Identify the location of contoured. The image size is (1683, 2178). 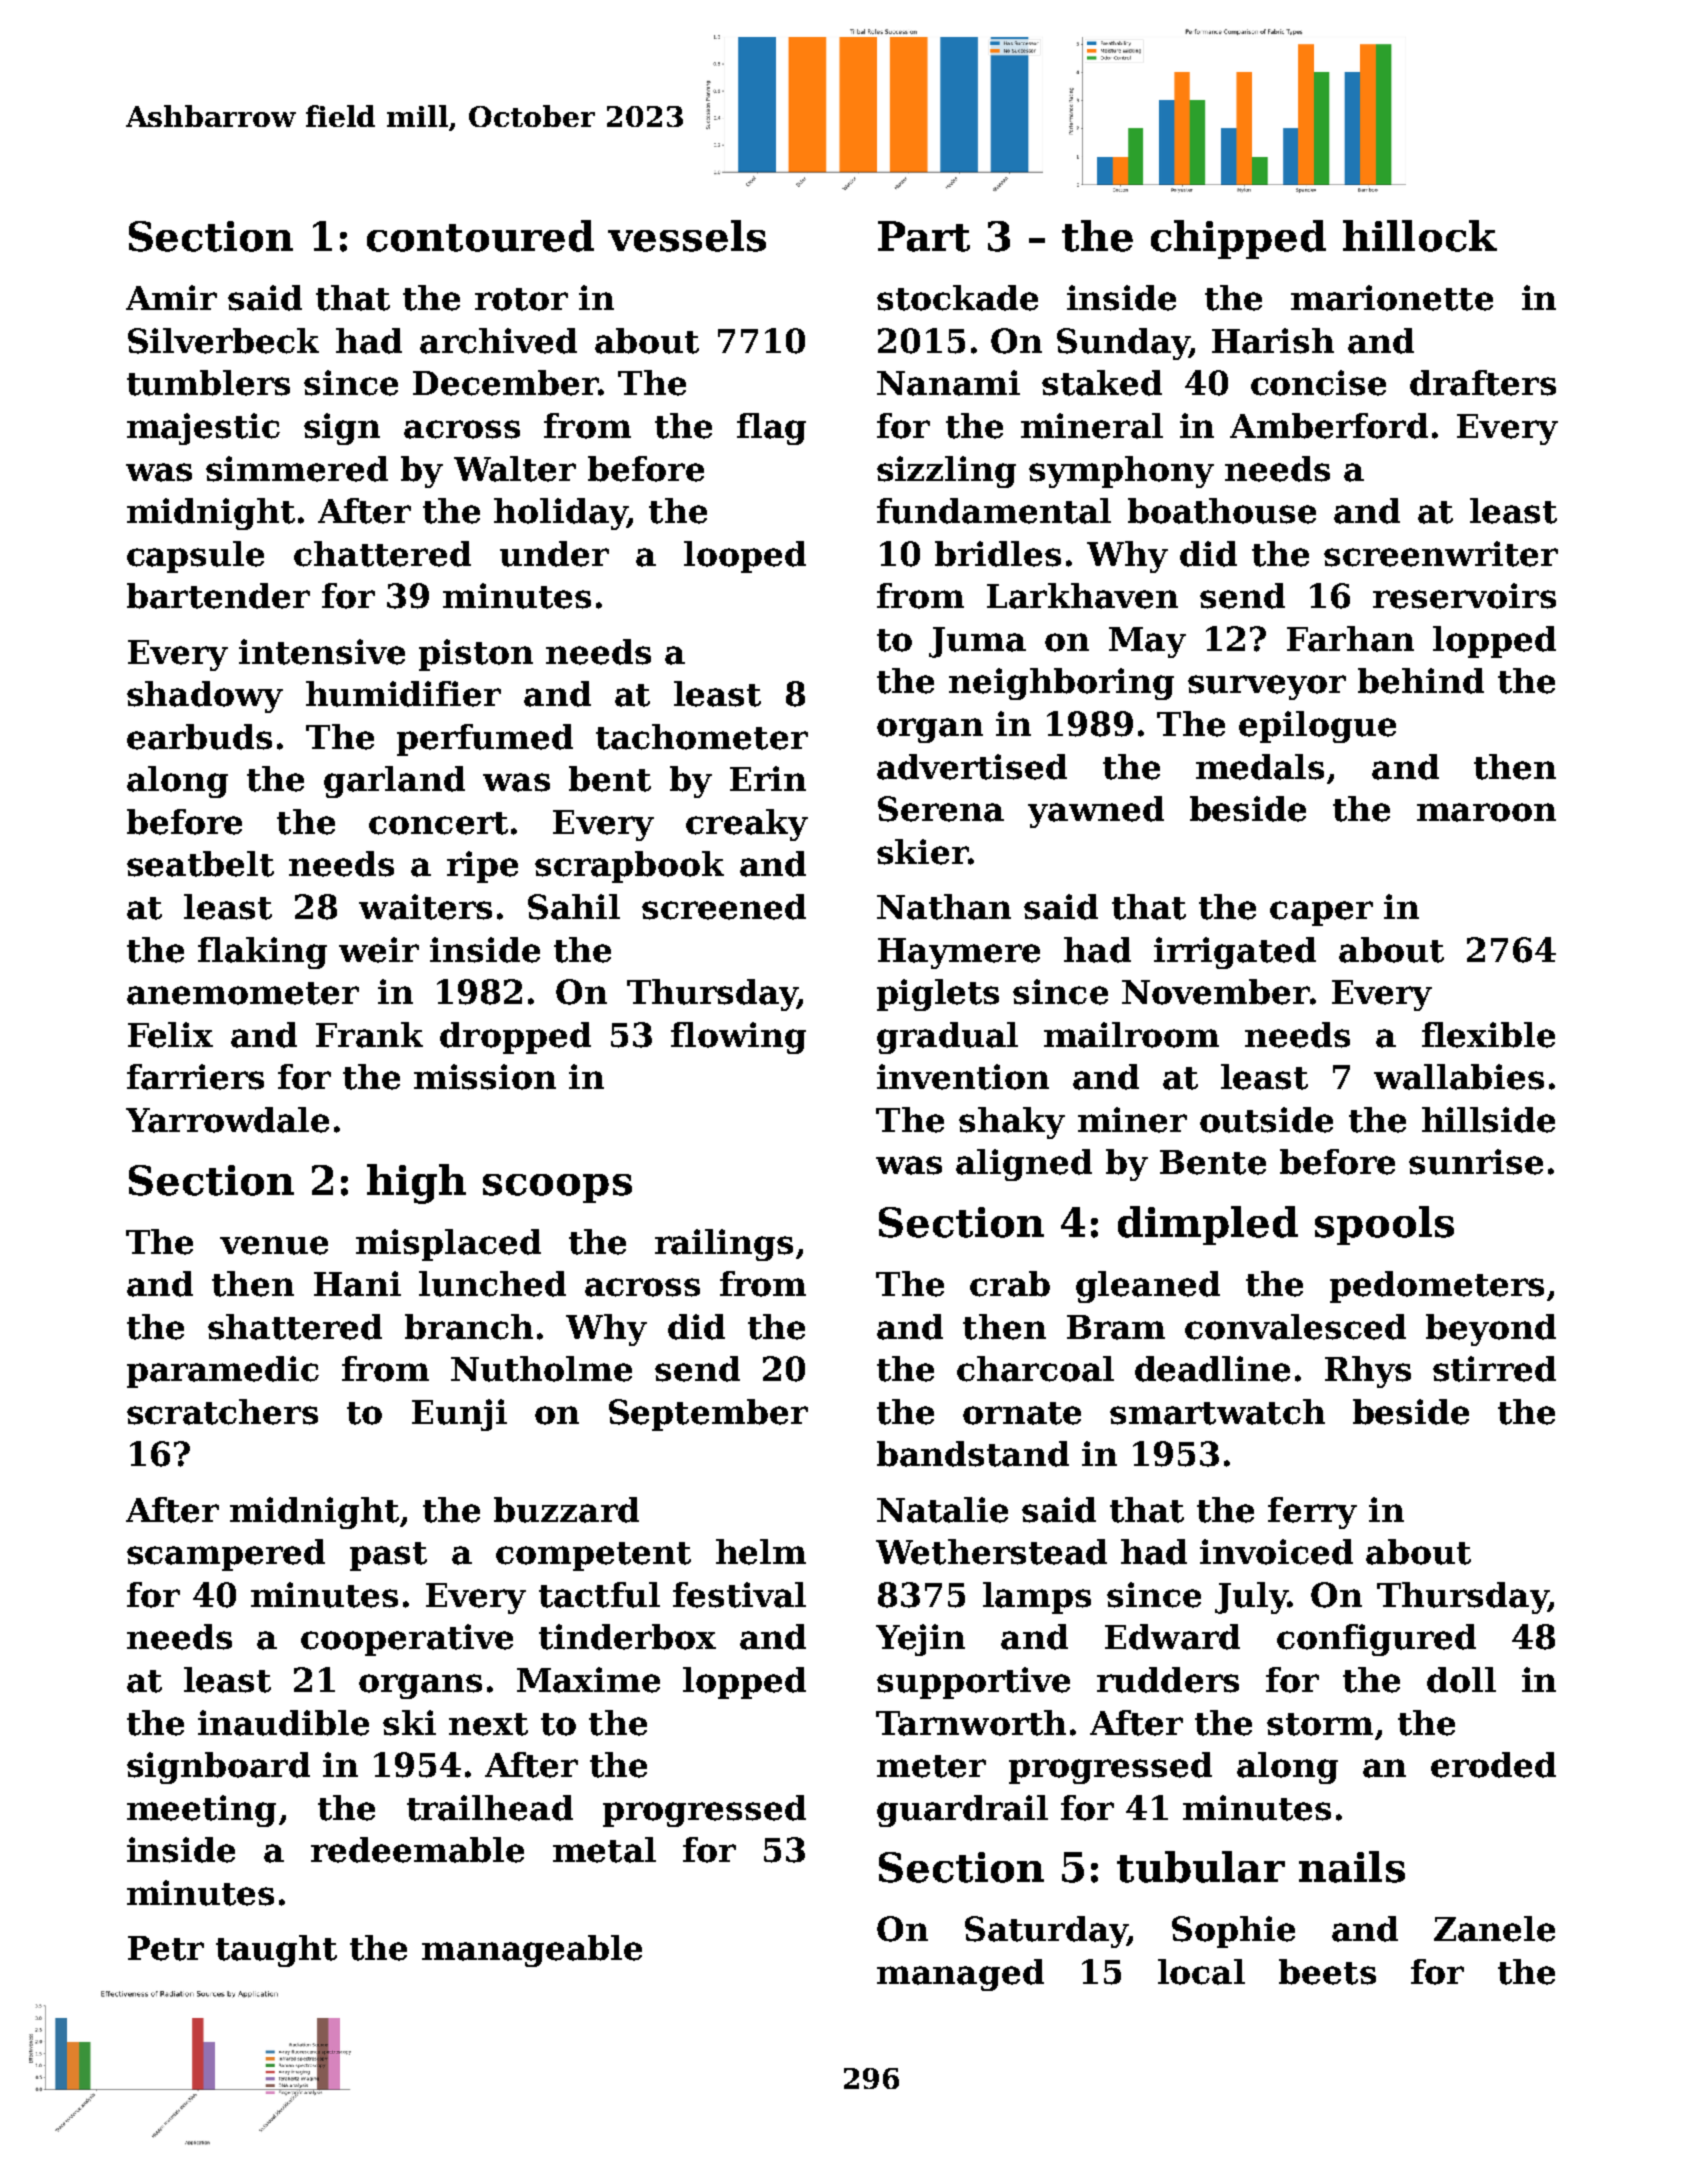
(480, 236).
